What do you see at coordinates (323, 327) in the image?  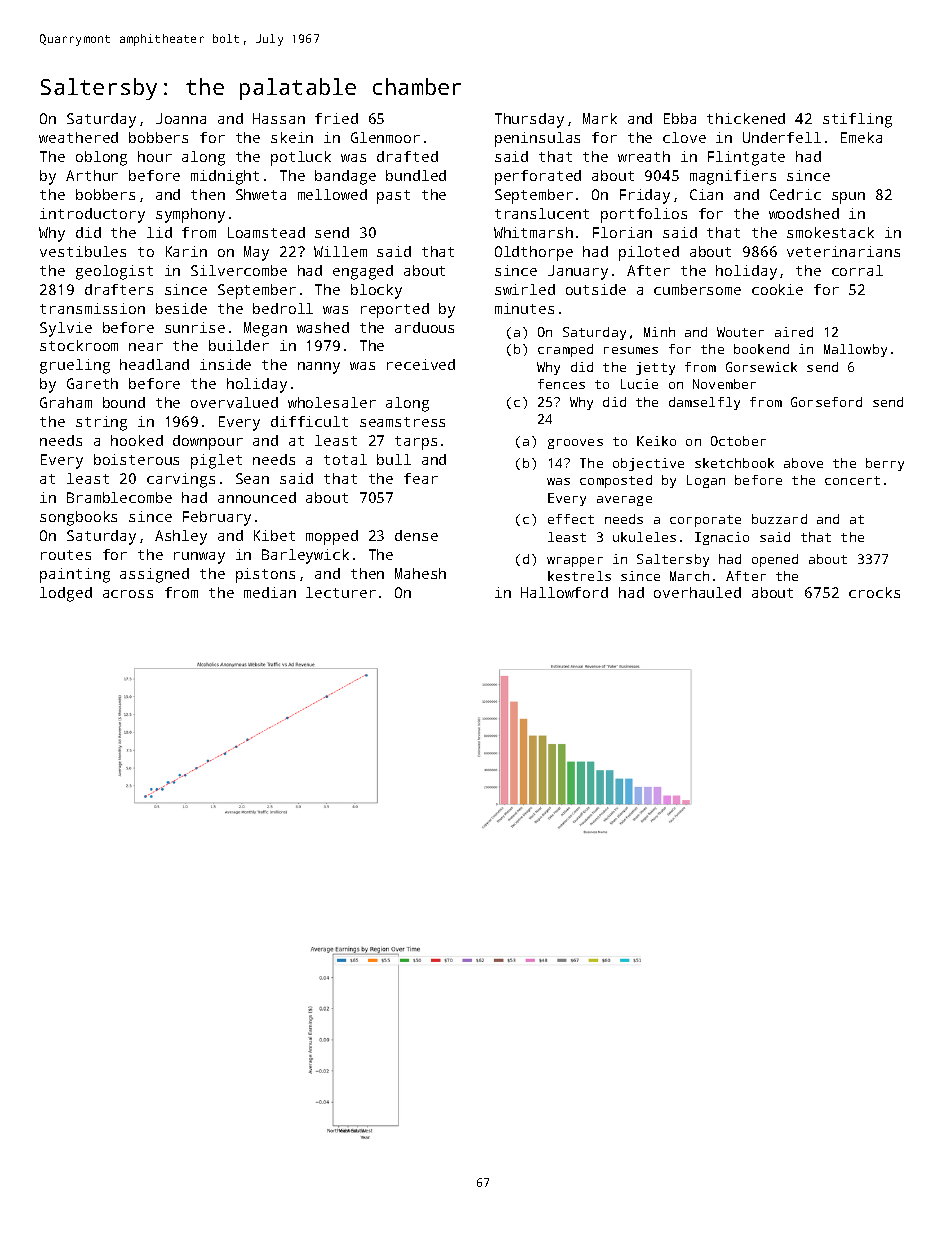 I see `washed` at bounding box center [323, 327].
